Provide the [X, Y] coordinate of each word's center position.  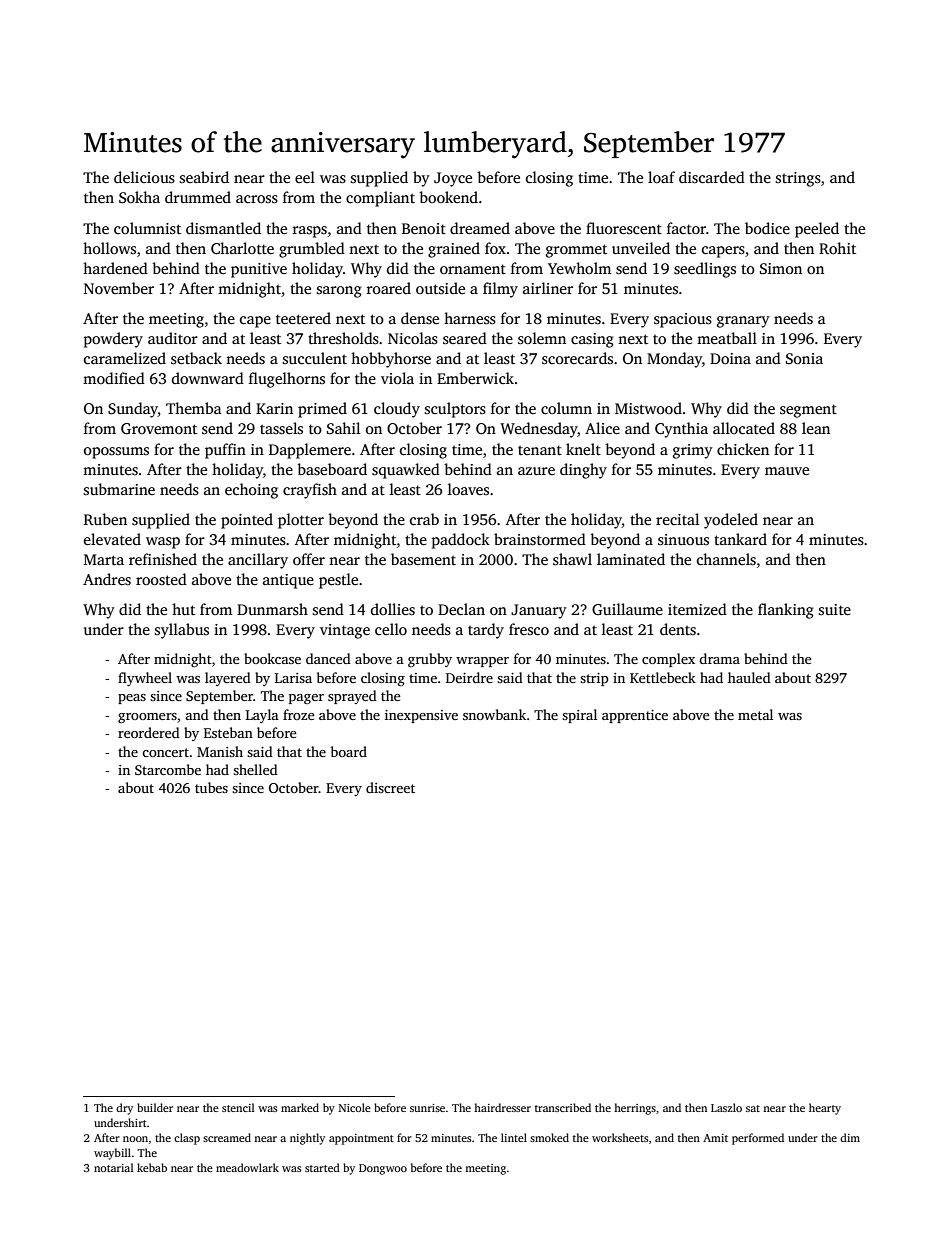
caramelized [125, 358]
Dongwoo [383, 1169]
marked [300, 1107]
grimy [693, 451]
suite [835, 609]
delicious [144, 177]
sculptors [455, 410]
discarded [712, 177]
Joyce [453, 179]
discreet [390, 787]
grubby [430, 660]
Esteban [228, 732]
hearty [825, 1109]
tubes [211, 787]
